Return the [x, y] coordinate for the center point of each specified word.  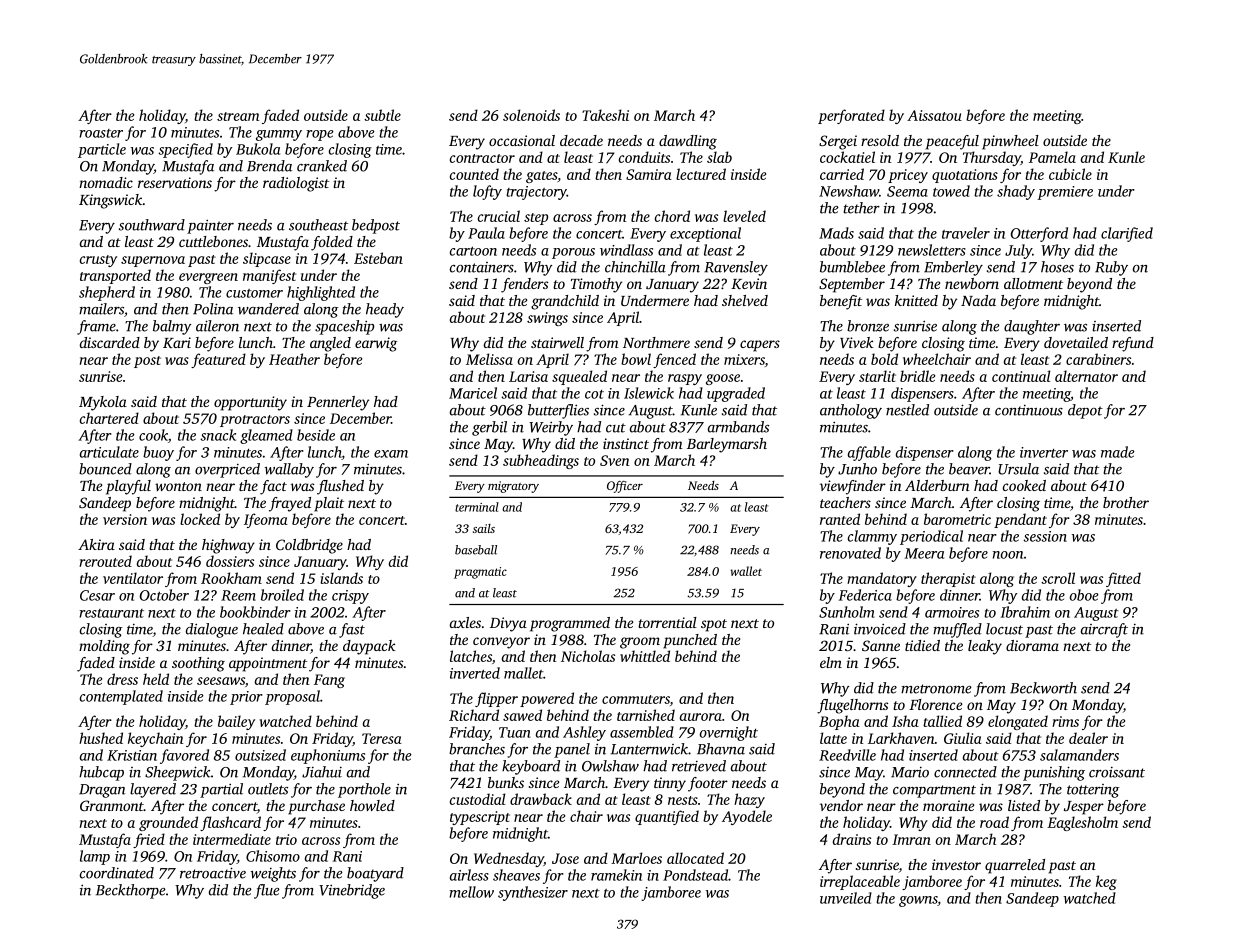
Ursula [1018, 469]
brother [1126, 502]
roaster [101, 133]
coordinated [117, 873]
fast [352, 630]
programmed [570, 624]
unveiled [846, 898]
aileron [217, 326]
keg [1106, 882]
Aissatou [934, 115]
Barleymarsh [727, 445]
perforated [851, 116]
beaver [969, 469]
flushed [340, 487]
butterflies [558, 411]
